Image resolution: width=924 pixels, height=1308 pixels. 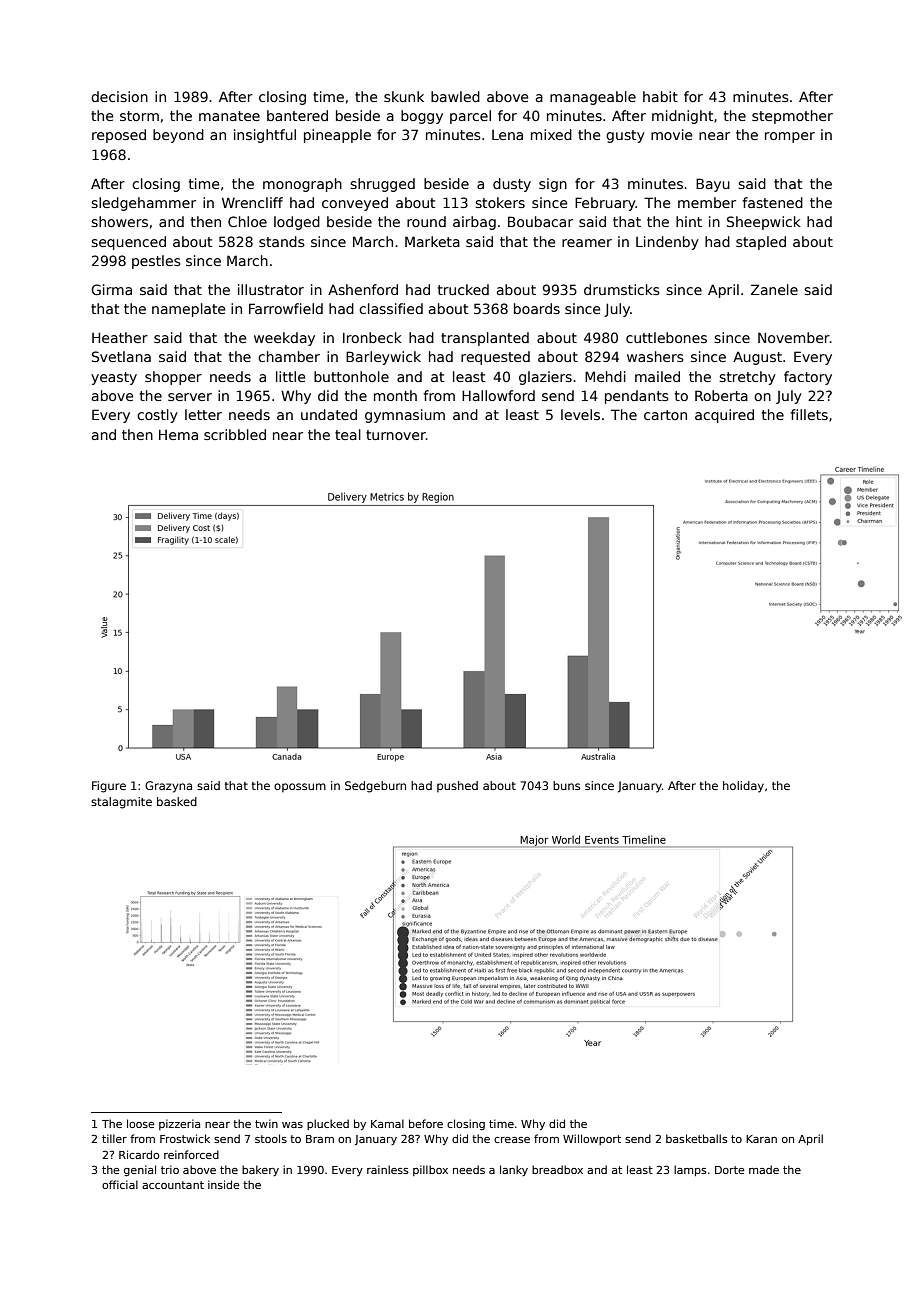 I want to click on official, so click(x=120, y=1184).
